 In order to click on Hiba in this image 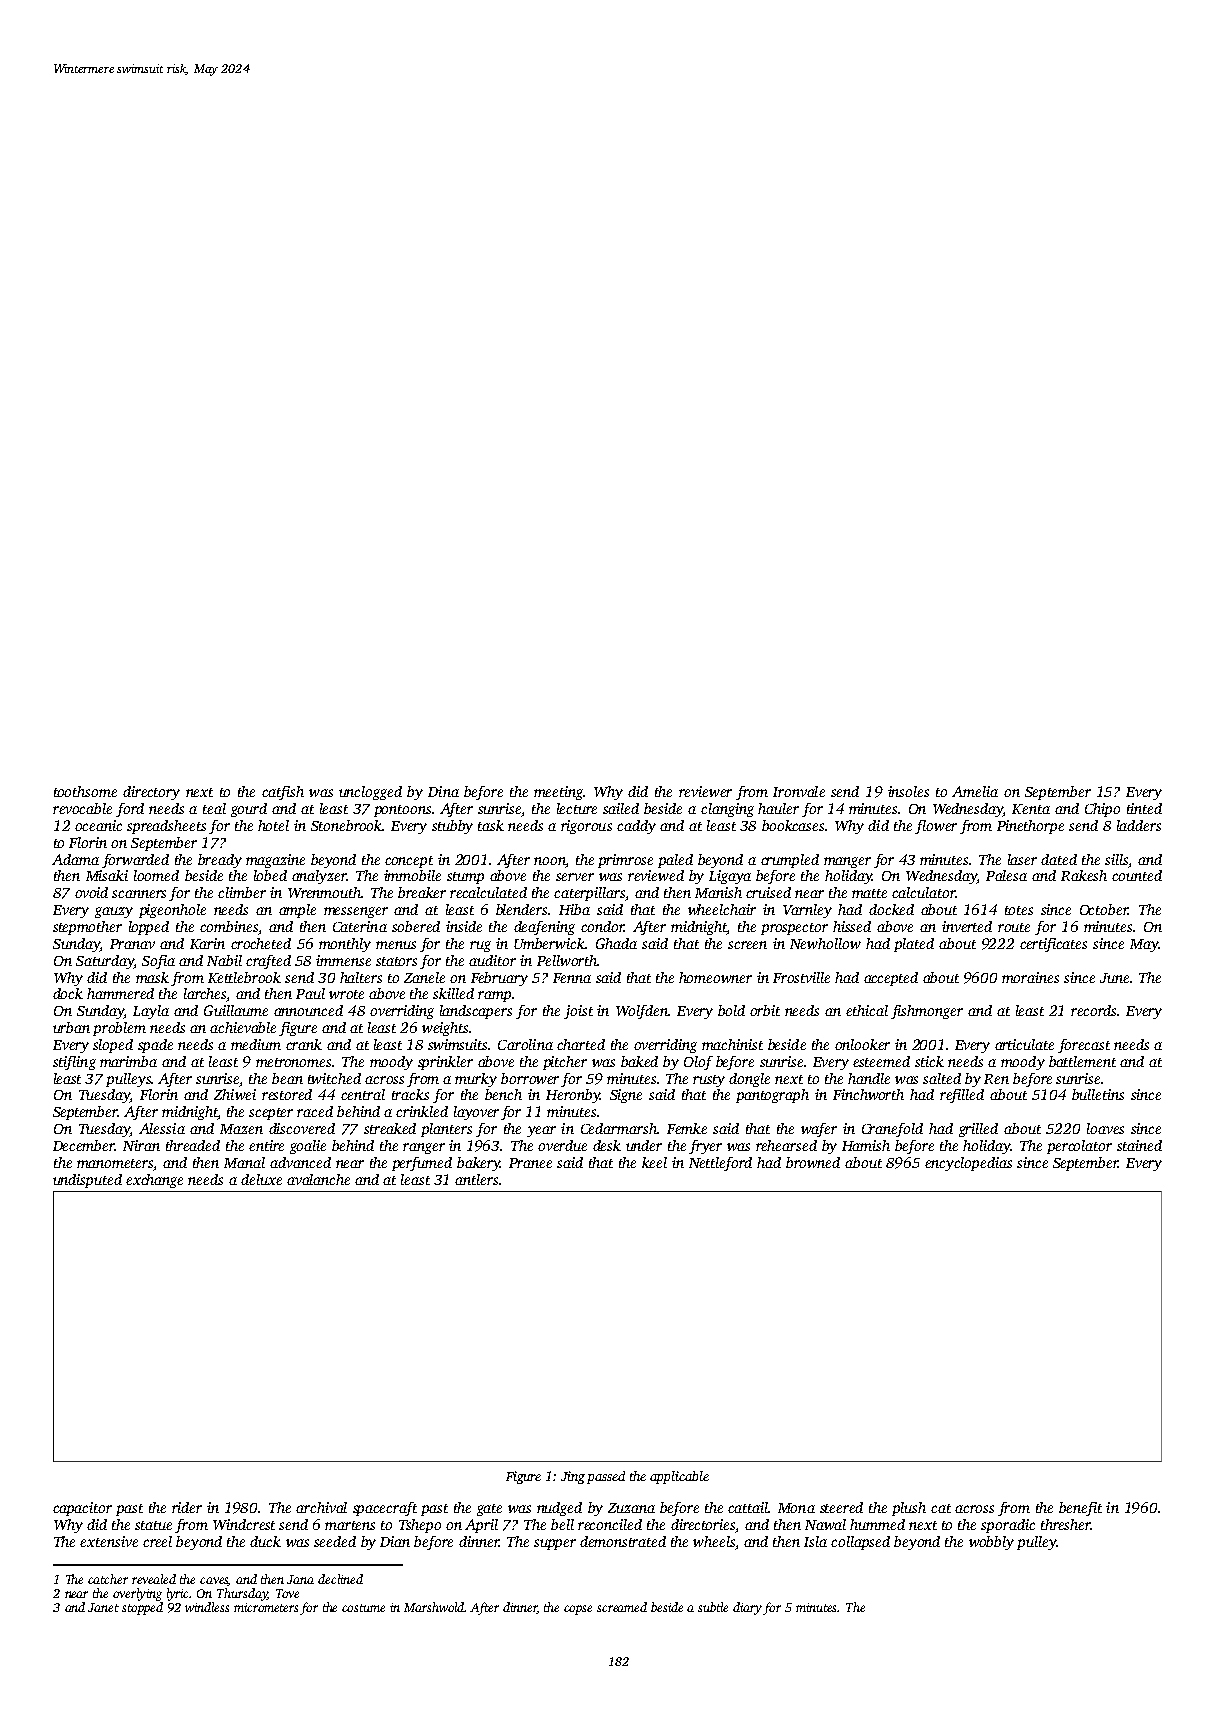, I will do `click(574, 909)`.
